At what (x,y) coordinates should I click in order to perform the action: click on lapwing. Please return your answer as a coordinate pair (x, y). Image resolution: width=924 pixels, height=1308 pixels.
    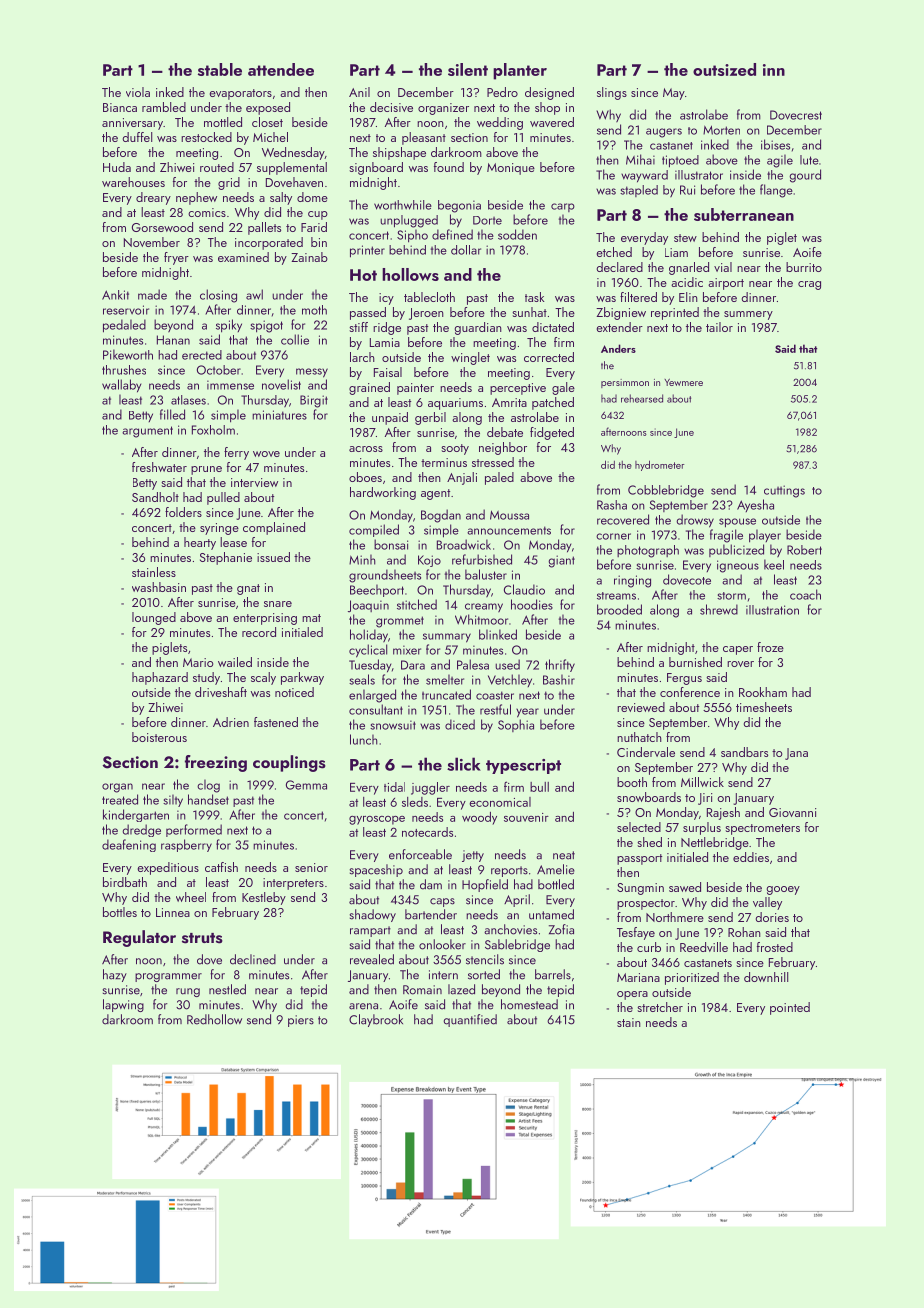
    Looking at the image, I should click on (123, 1005).
